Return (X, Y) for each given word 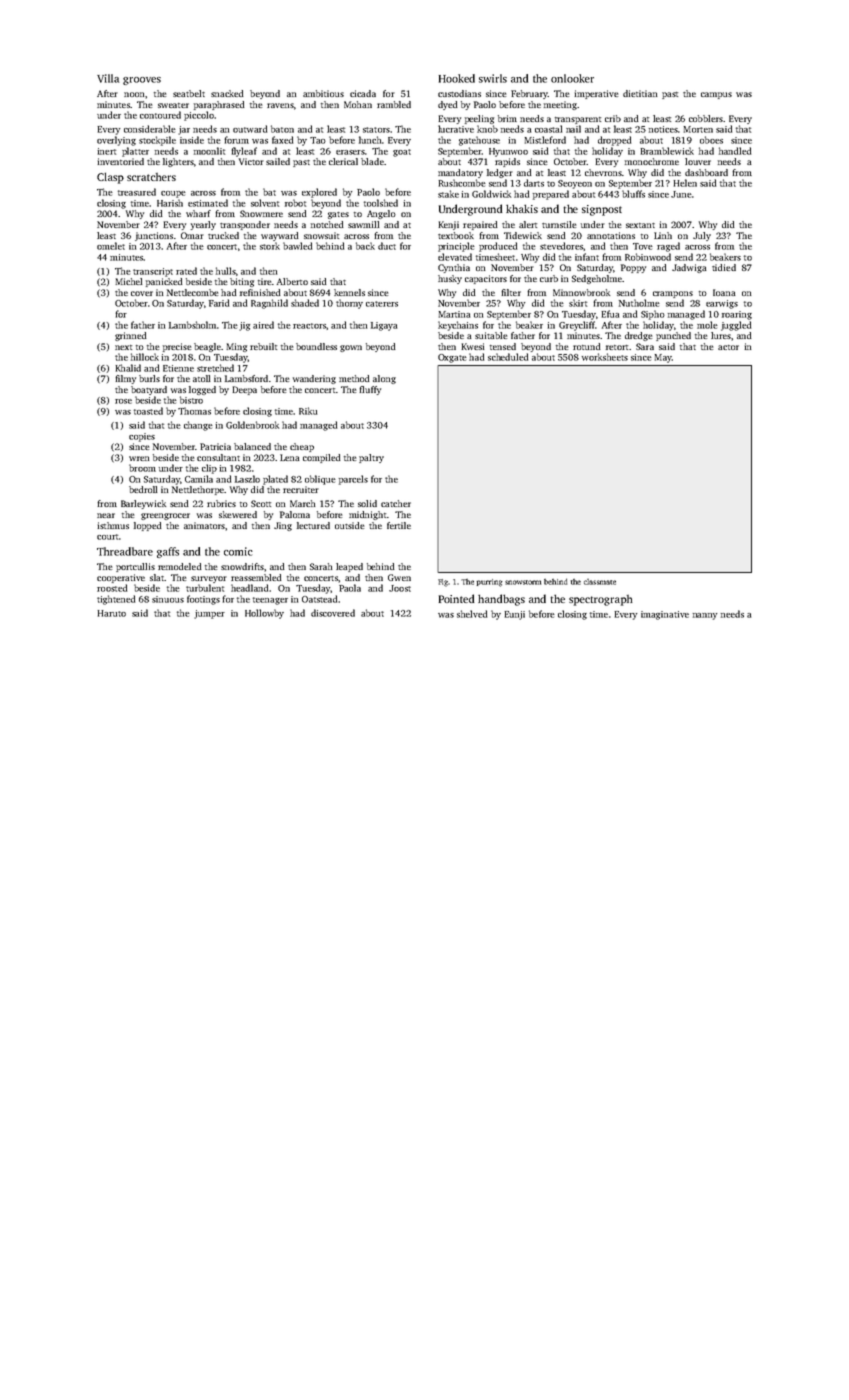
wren (139, 458)
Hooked (457, 78)
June (681, 194)
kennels (349, 292)
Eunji (514, 615)
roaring (737, 315)
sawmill (364, 224)
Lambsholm (192, 325)
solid (367, 503)
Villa (108, 78)
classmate (600, 582)
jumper (209, 614)
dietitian (640, 93)
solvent (265, 203)
